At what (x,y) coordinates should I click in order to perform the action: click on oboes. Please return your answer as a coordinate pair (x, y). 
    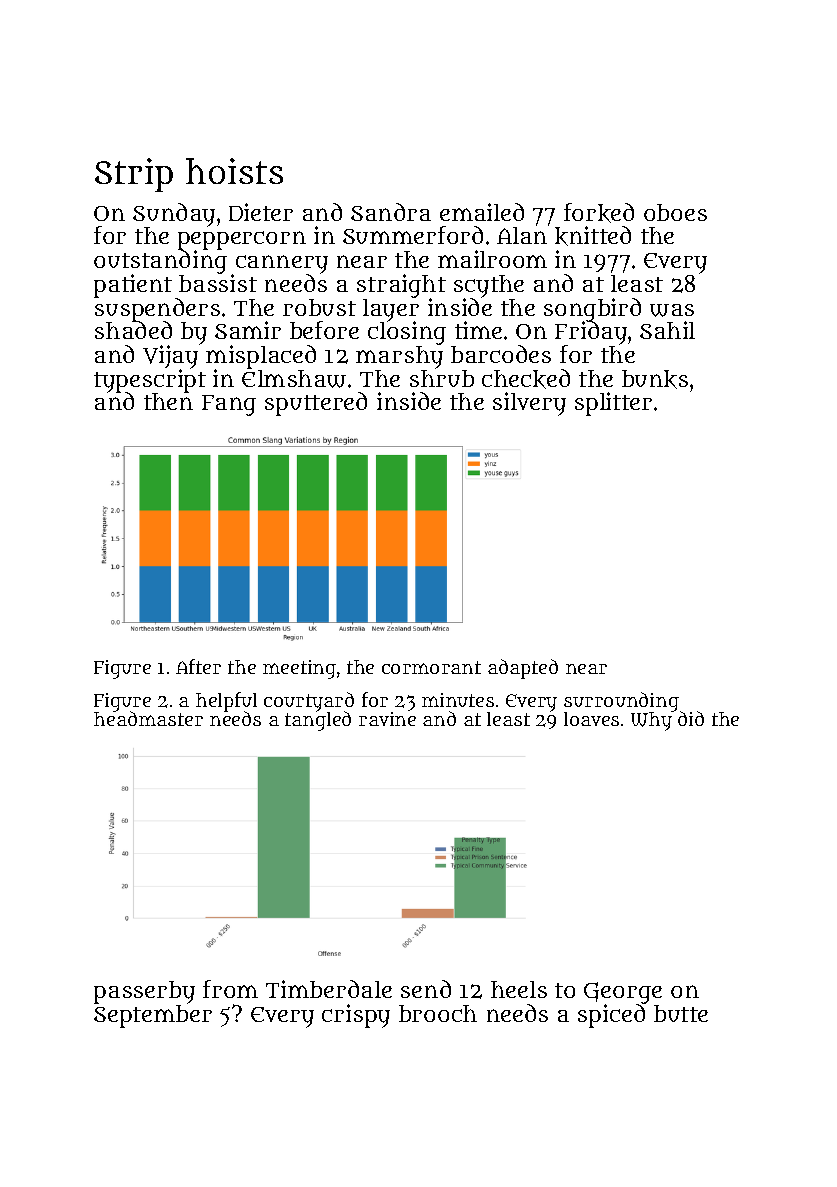
    Looking at the image, I should click on (675, 212).
